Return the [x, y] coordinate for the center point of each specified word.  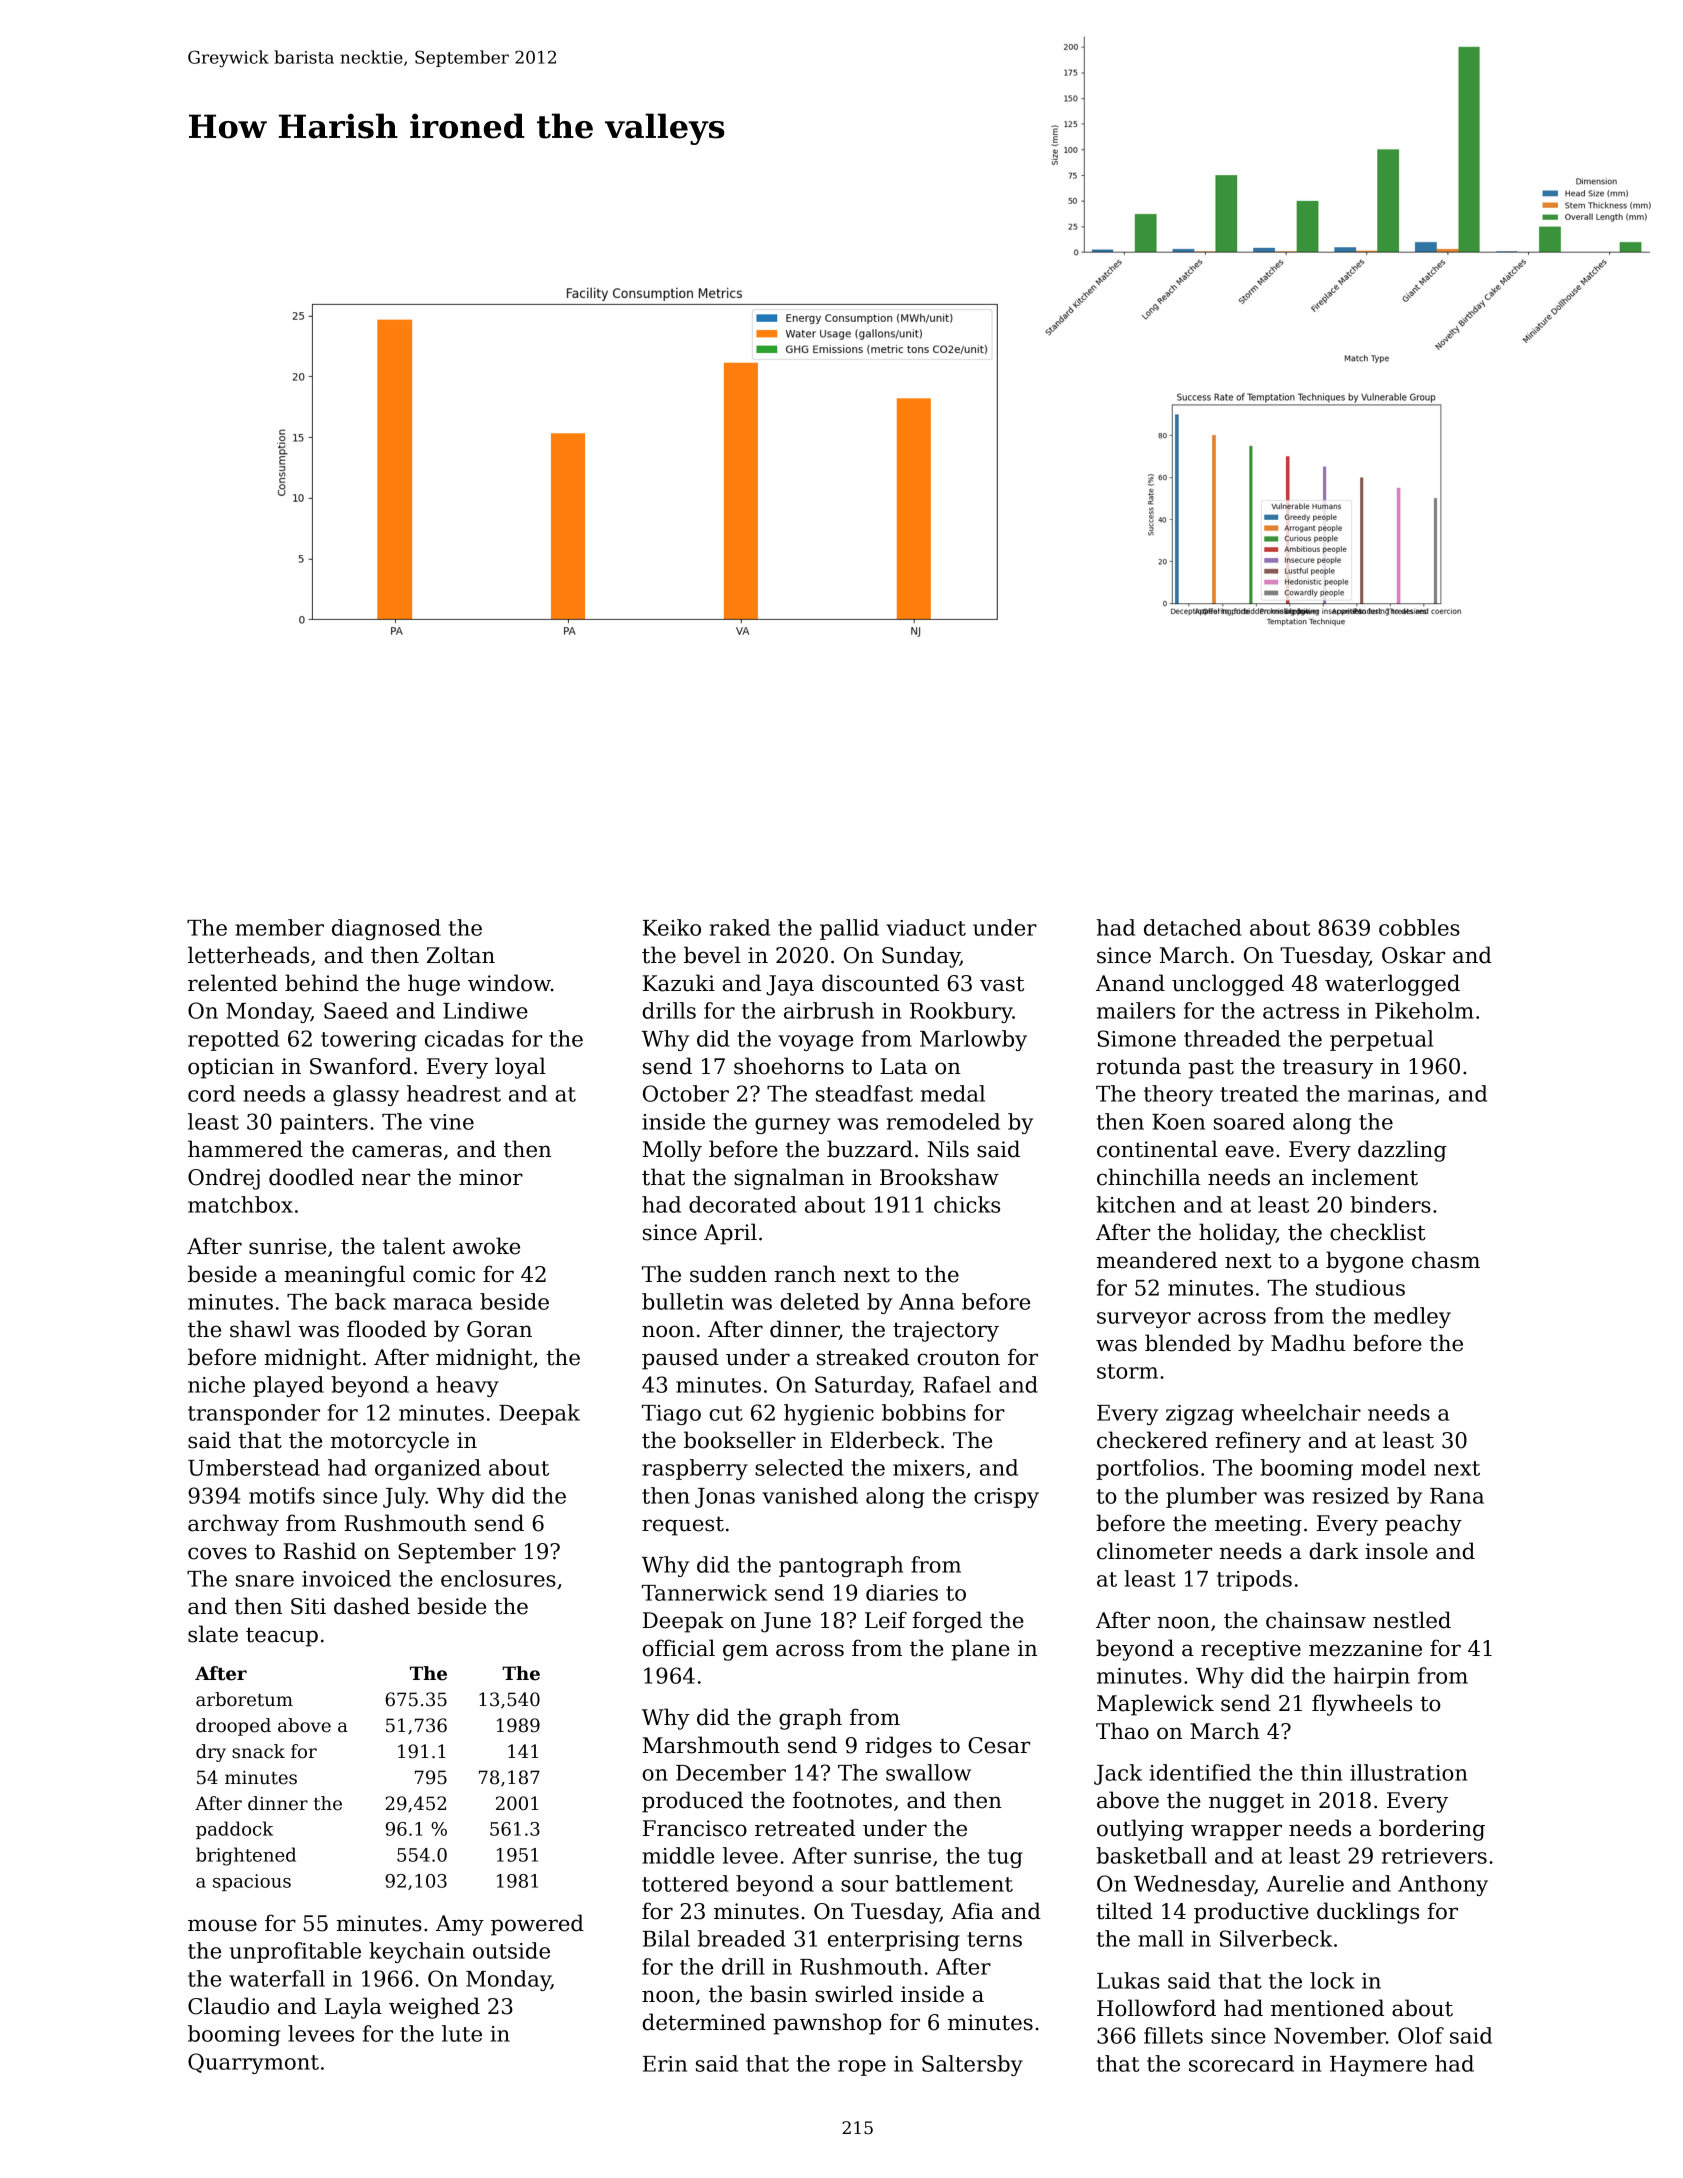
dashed [372, 1606]
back [360, 1301]
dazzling [1402, 1151]
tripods [1254, 1580]
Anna [926, 1302]
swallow [928, 1772]
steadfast [864, 1093]
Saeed [356, 1010]
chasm [1446, 1260]
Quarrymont [253, 2063]
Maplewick [1155, 1705]
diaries [902, 1592]
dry [211, 1753]
